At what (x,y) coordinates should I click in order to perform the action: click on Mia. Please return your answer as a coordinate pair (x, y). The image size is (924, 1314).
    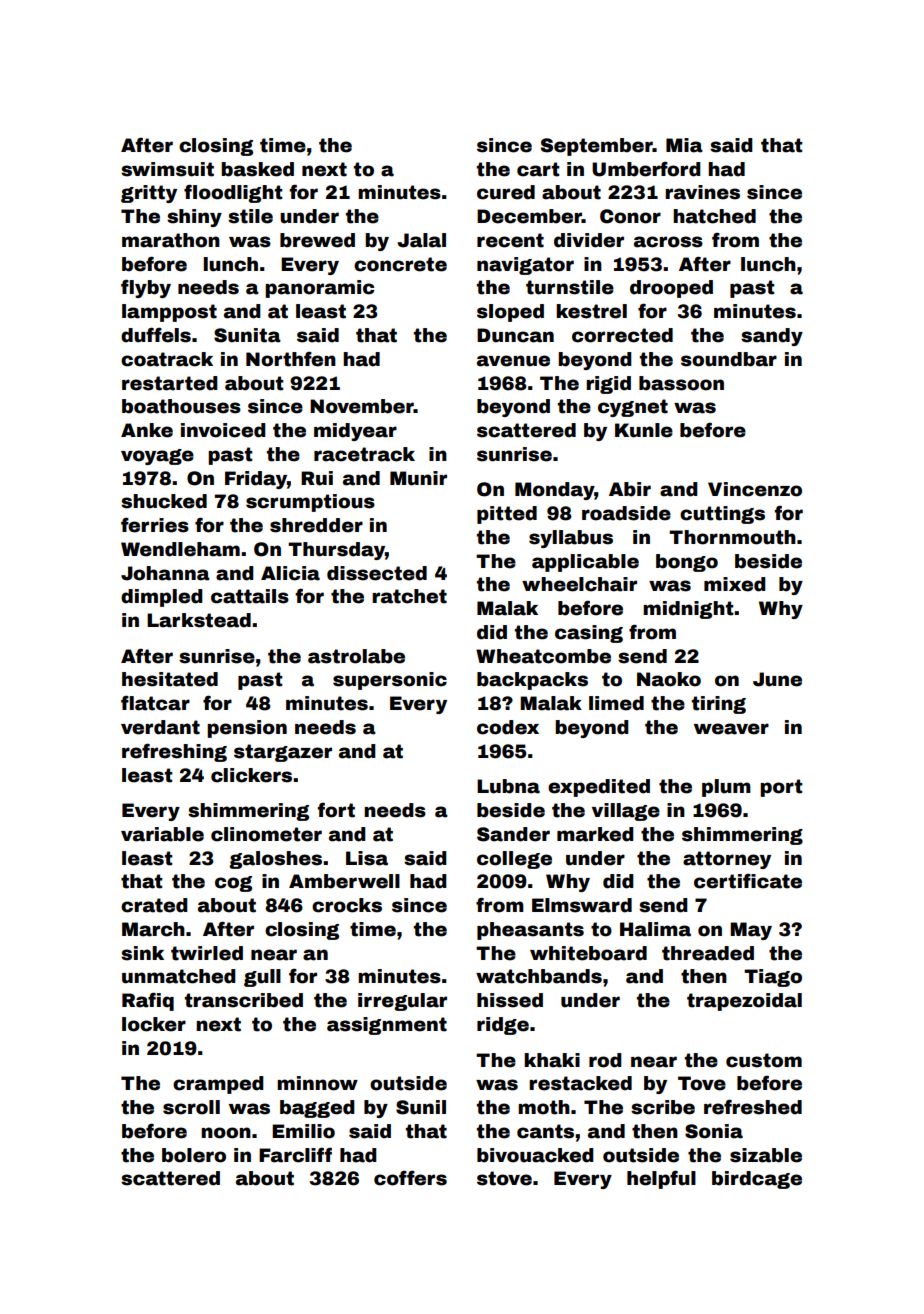
    Looking at the image, I should click on (684, 145).
